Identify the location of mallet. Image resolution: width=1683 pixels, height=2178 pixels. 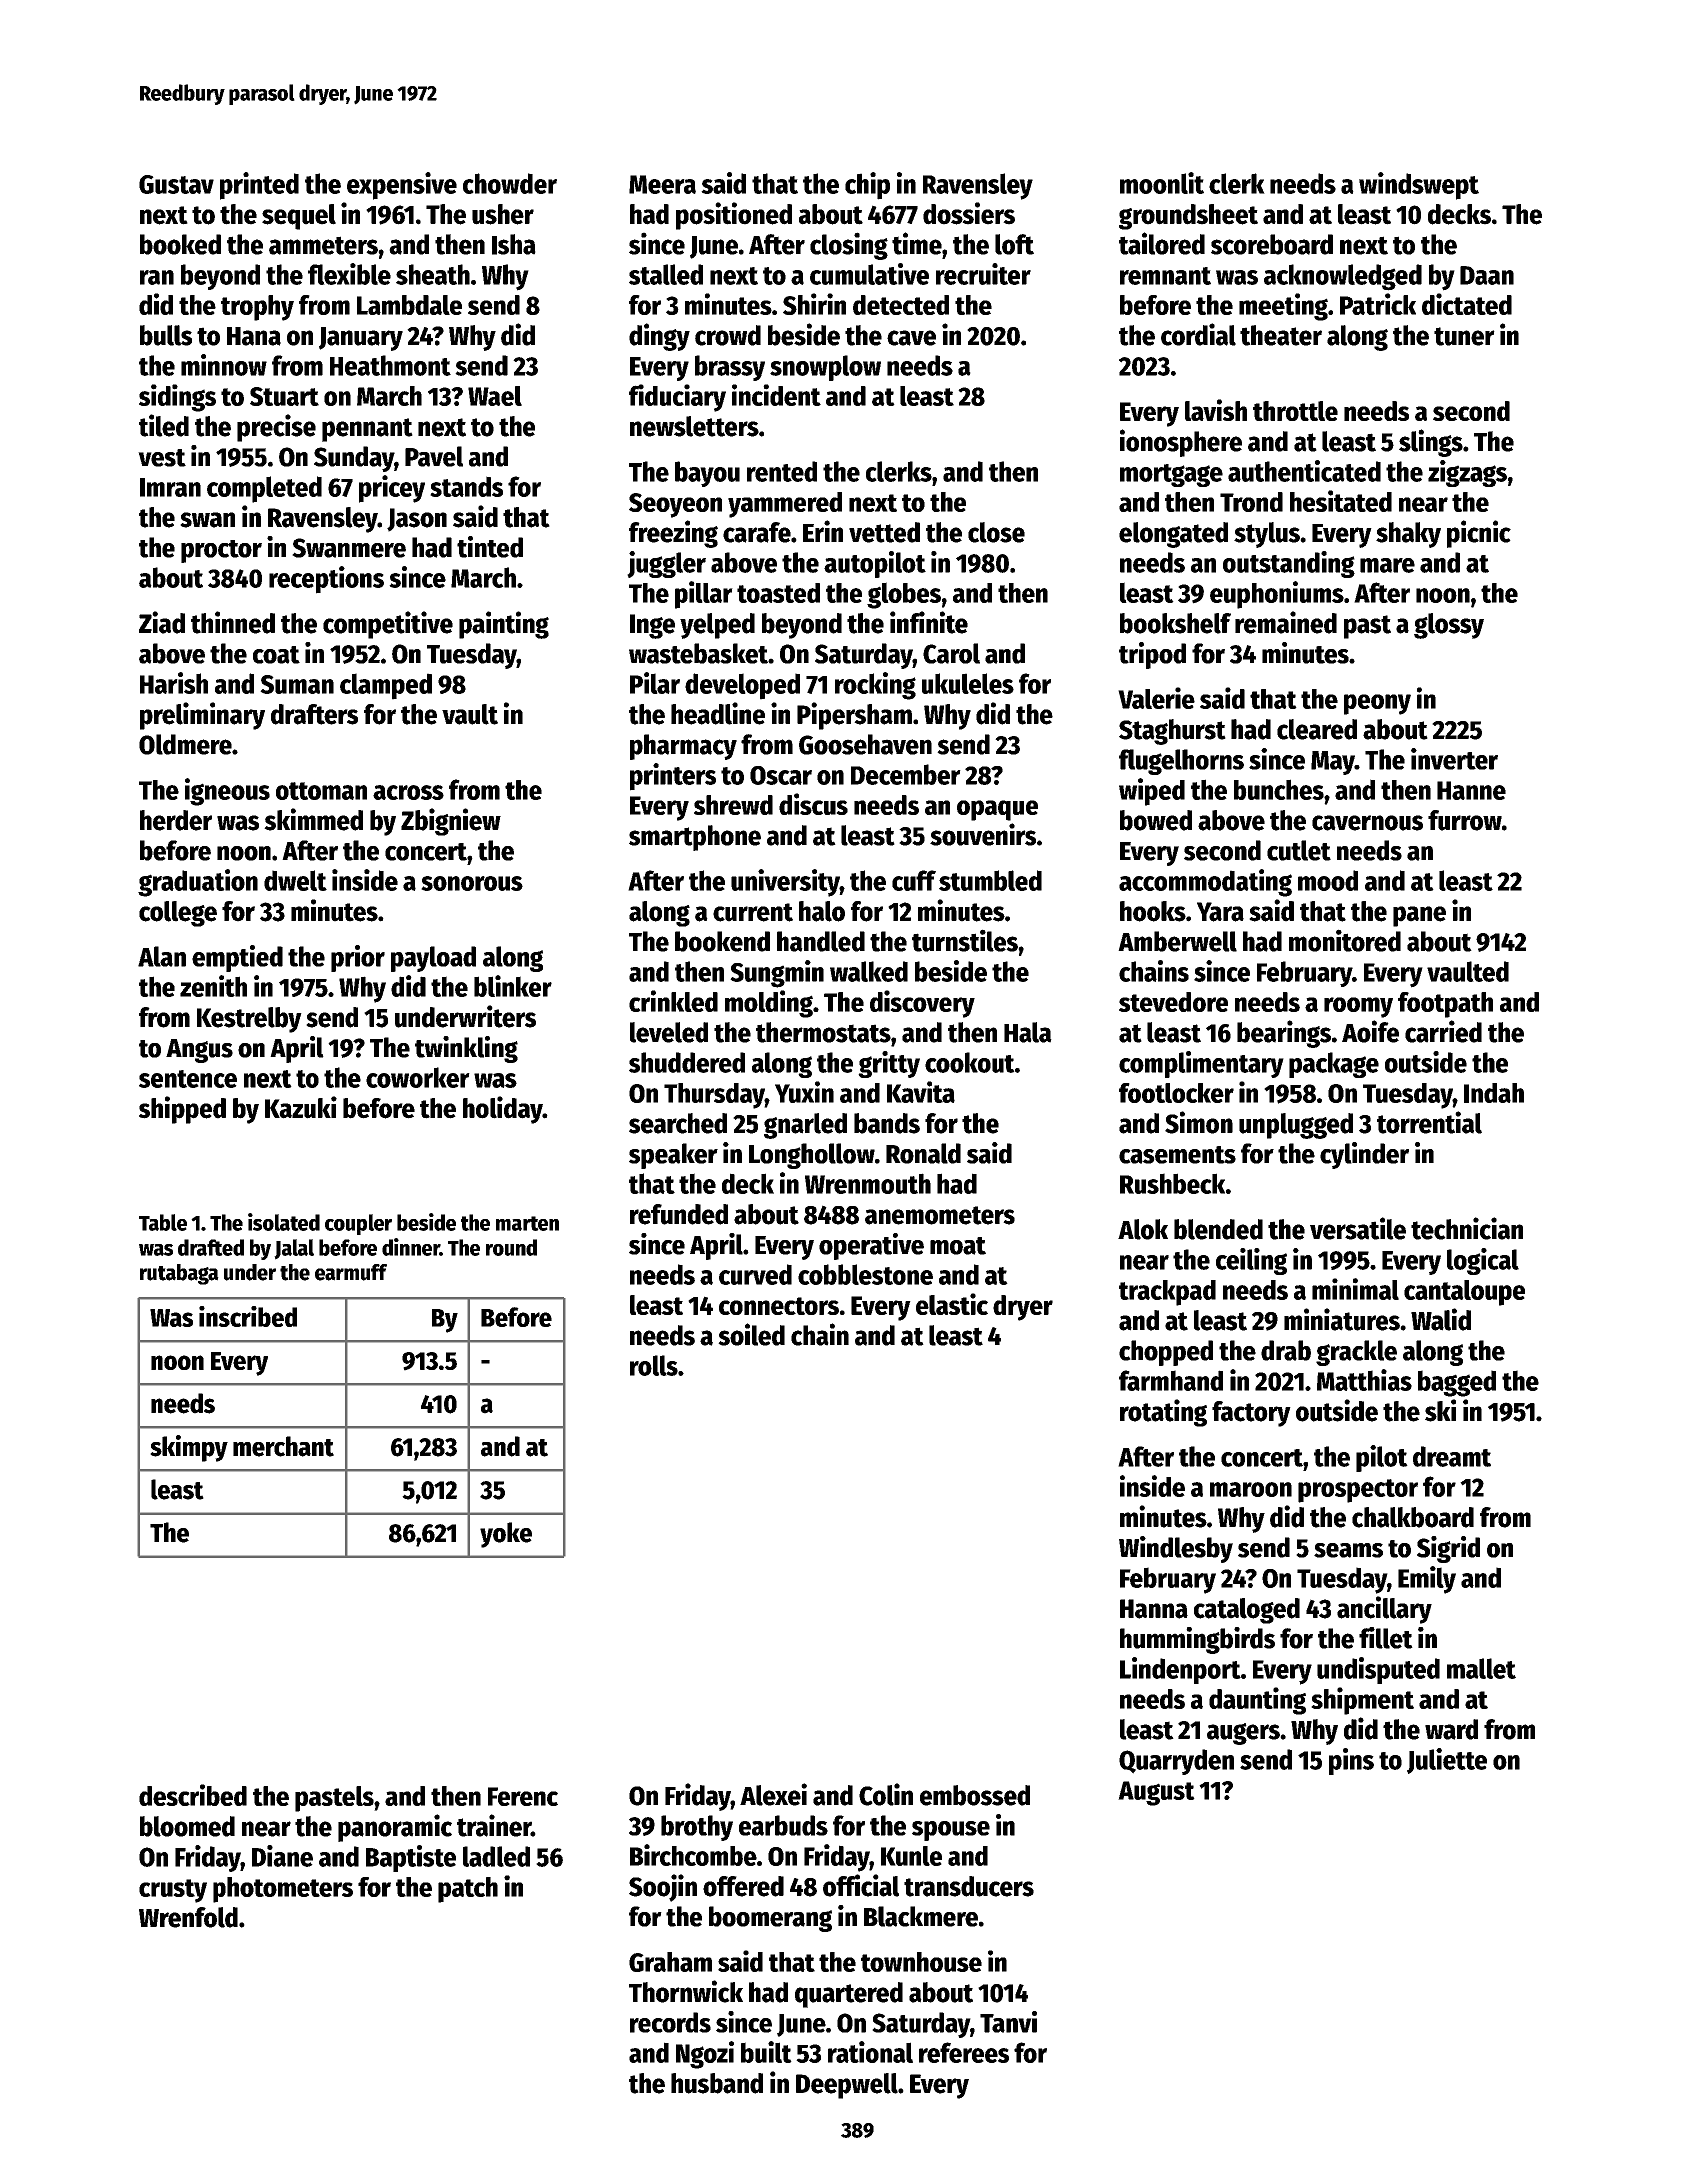
(1481, 1668).
